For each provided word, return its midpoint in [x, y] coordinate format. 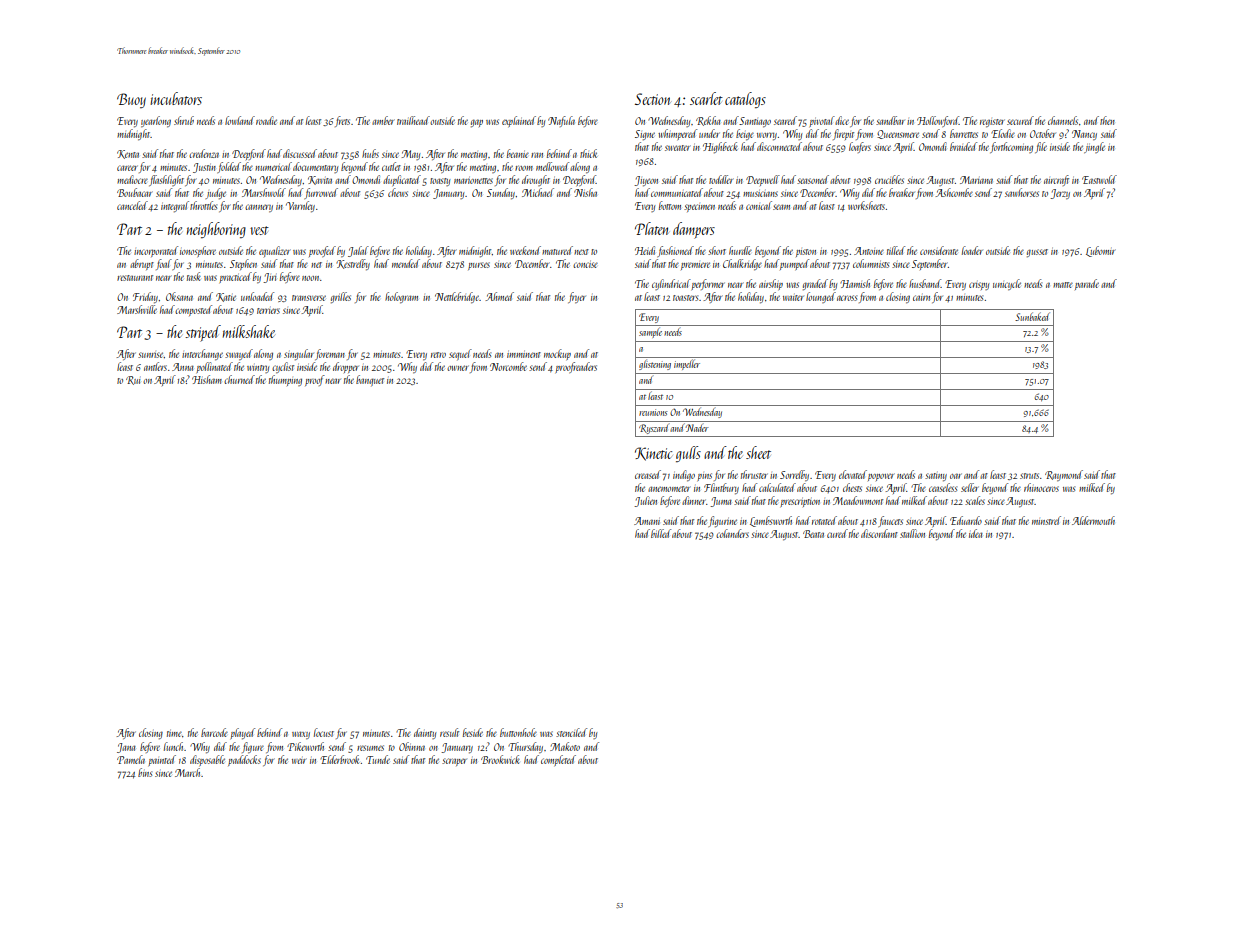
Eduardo [966, 520]
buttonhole [518, 732]
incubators [176, 98]
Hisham [207, 379]
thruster [754, 474]
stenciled [571, 732]
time [174, 734]
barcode [214, 732]
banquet [370, 380]
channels [1063, 120]
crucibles [889, 179]
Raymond [1064, 475]
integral [175, 206]
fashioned [675, 251]
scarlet [706, 98]
